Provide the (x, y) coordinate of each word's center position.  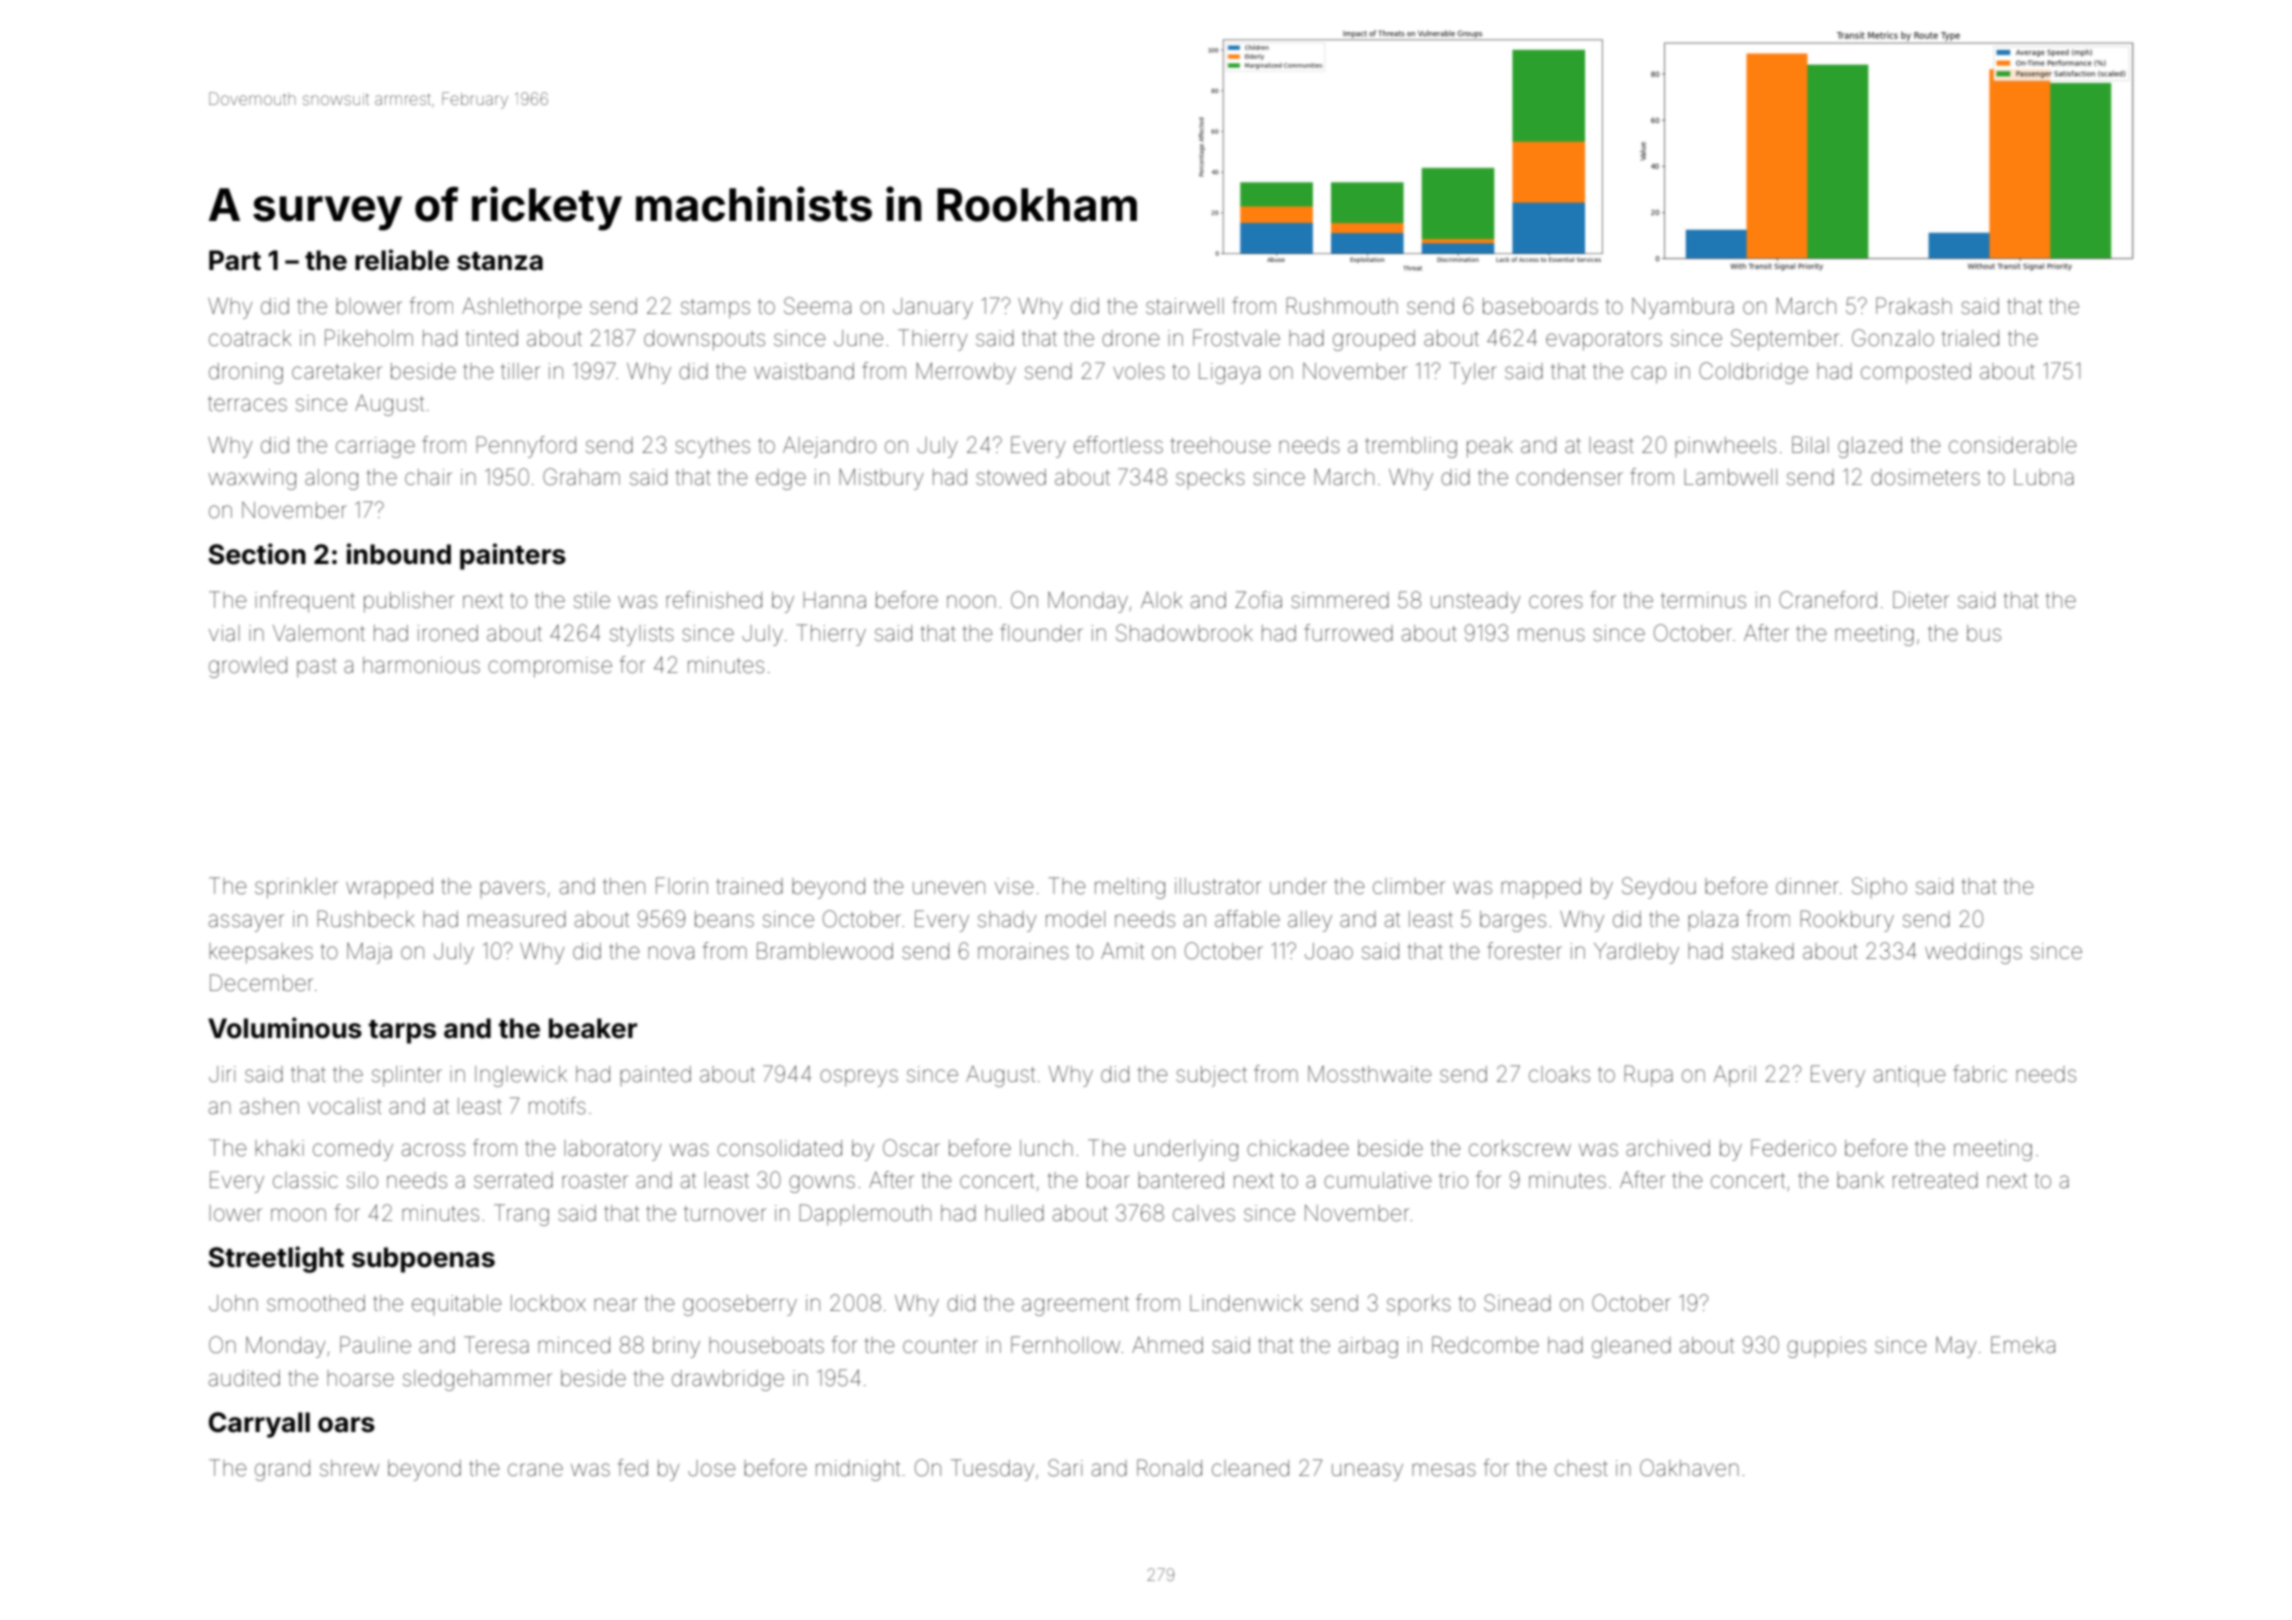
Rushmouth (1342, 306)
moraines (1023, 951)
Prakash (1914, 306)
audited (244, 1378)
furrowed (1349, 633)
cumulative (1377, 1180)
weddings (1973, 953)
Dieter (1921, 600)
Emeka (2023, 1345)
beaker (593, 1028)
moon (298, 1214)
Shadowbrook (1184, 633)
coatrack (250, 338)
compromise (550, 667)
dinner (1807, 886)
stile (592, 600)
